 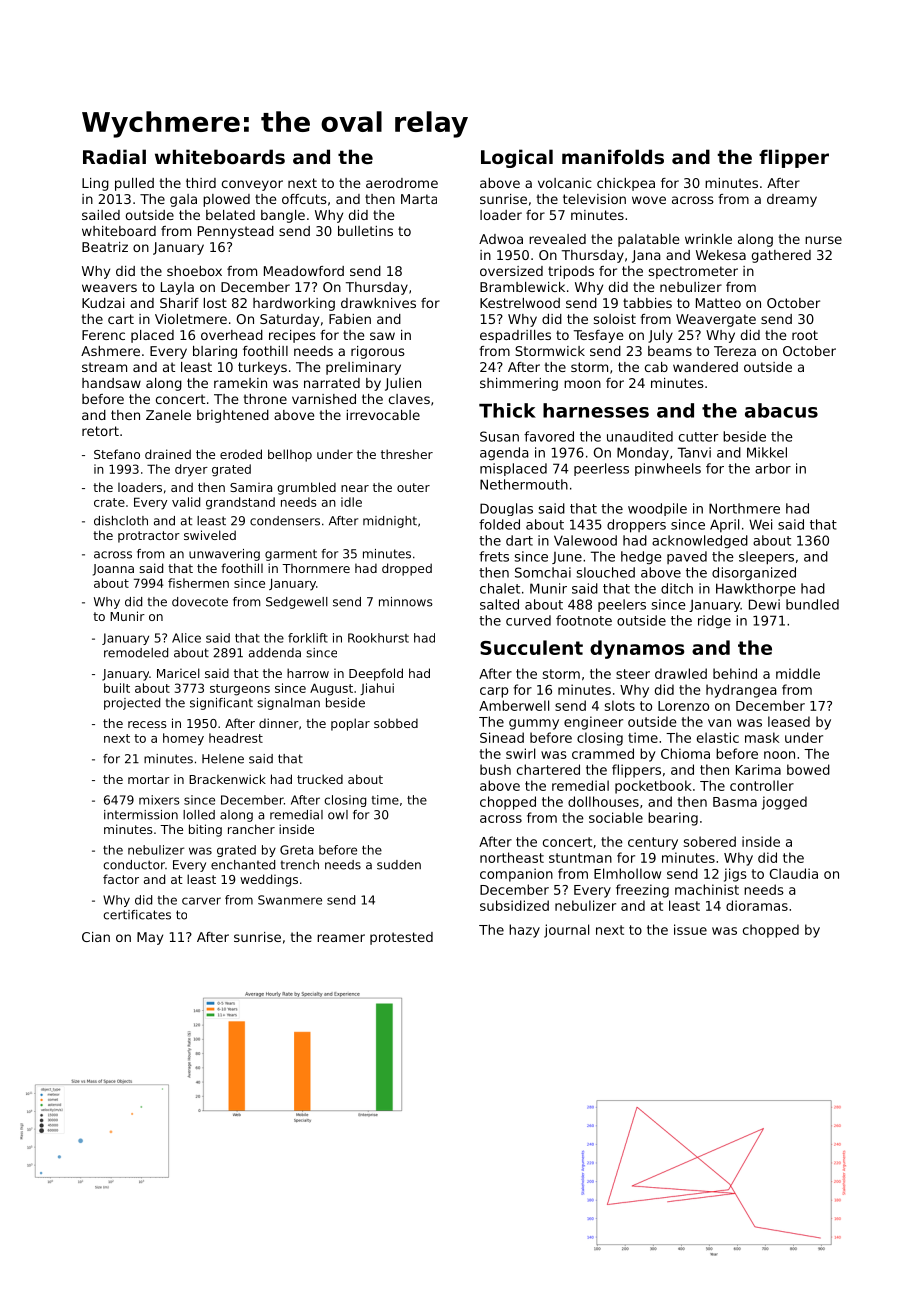 I want to click on carver, so click(x=201, y=901).
